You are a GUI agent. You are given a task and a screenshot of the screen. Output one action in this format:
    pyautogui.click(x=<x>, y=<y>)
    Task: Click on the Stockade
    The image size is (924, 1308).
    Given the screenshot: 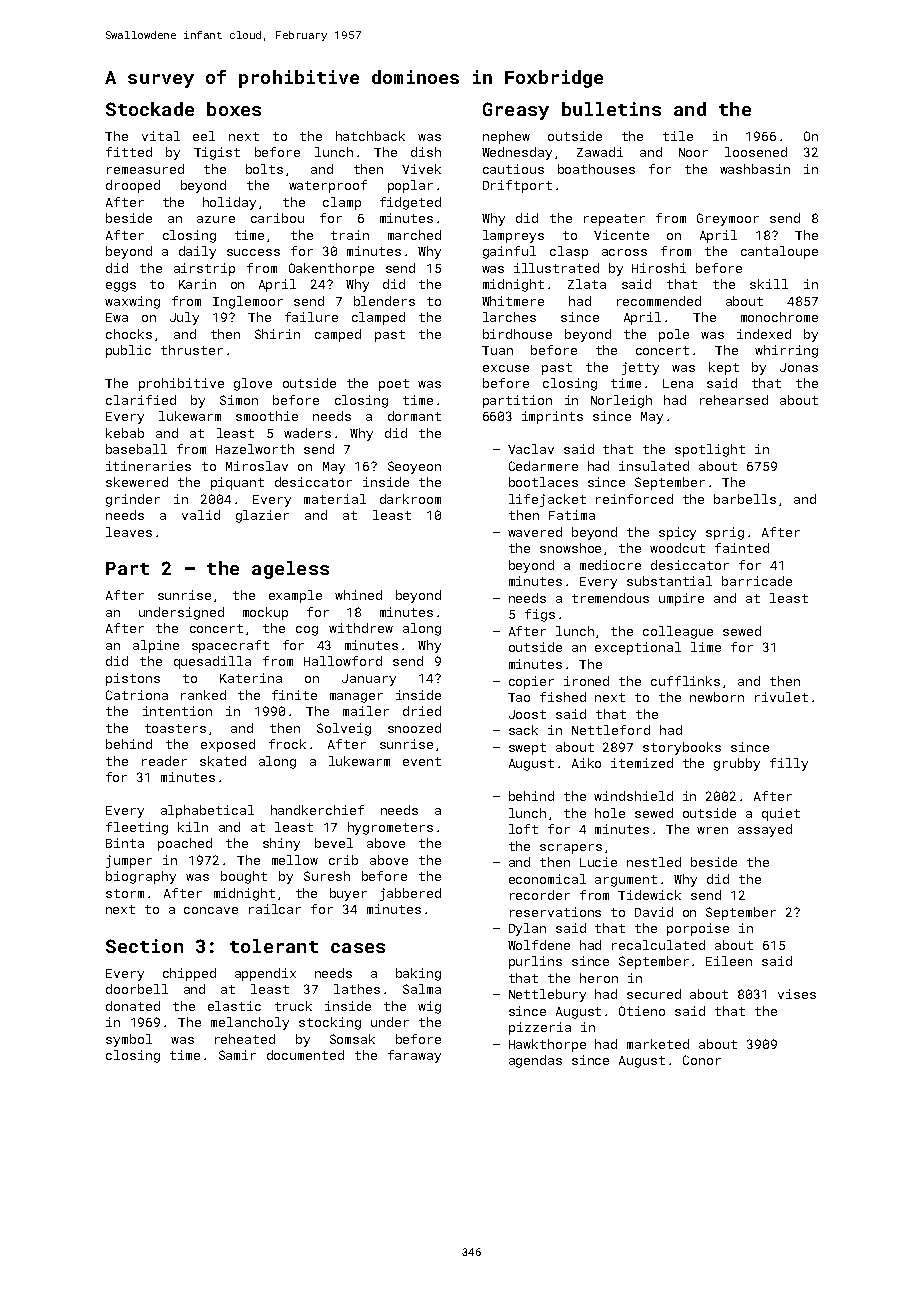 What is the action you would take?
    pyautogui.click(x=150, y=109)
